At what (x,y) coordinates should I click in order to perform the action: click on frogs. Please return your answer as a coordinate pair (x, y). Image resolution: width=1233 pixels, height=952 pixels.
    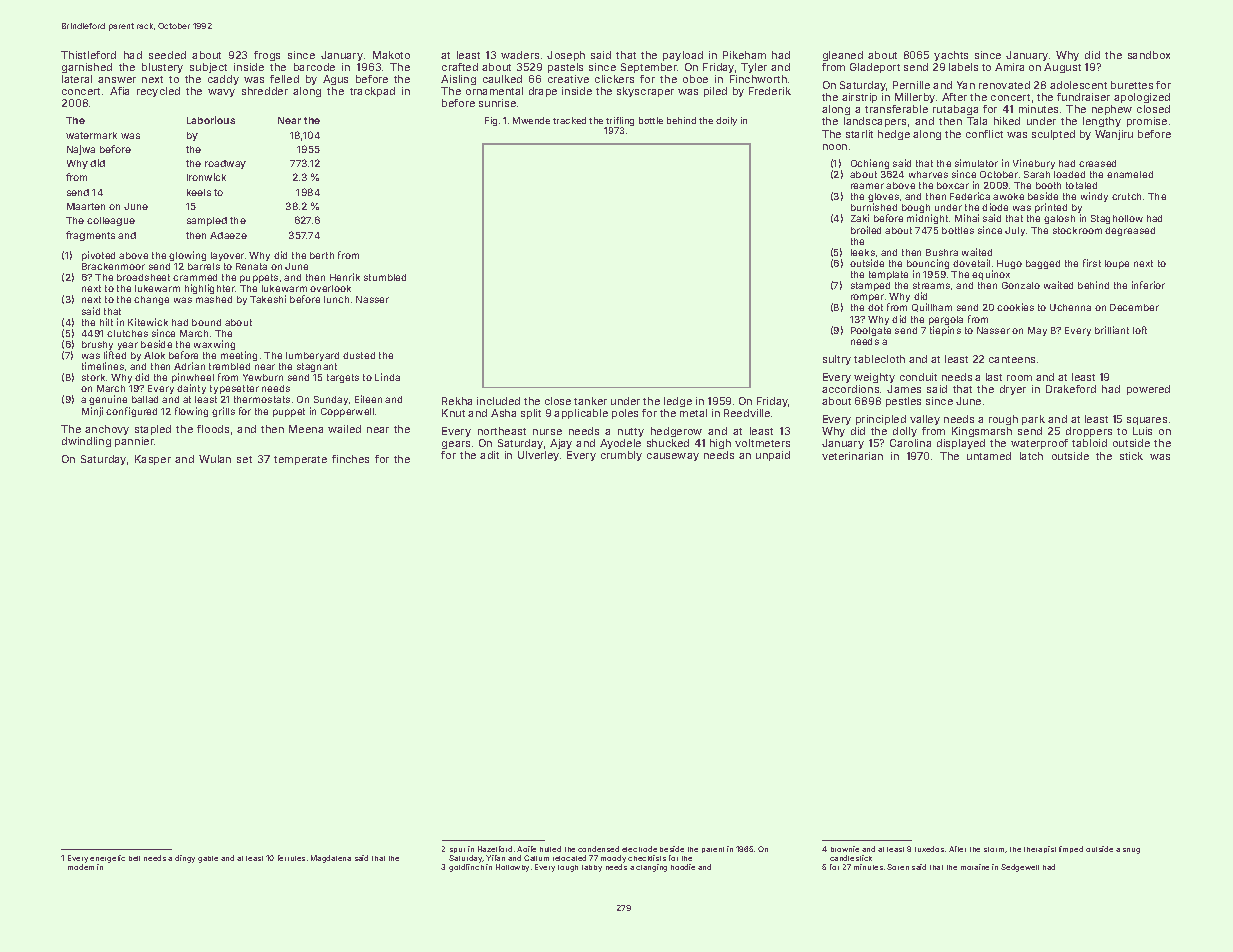
    Looking at the image, I should click on (267, 56).
